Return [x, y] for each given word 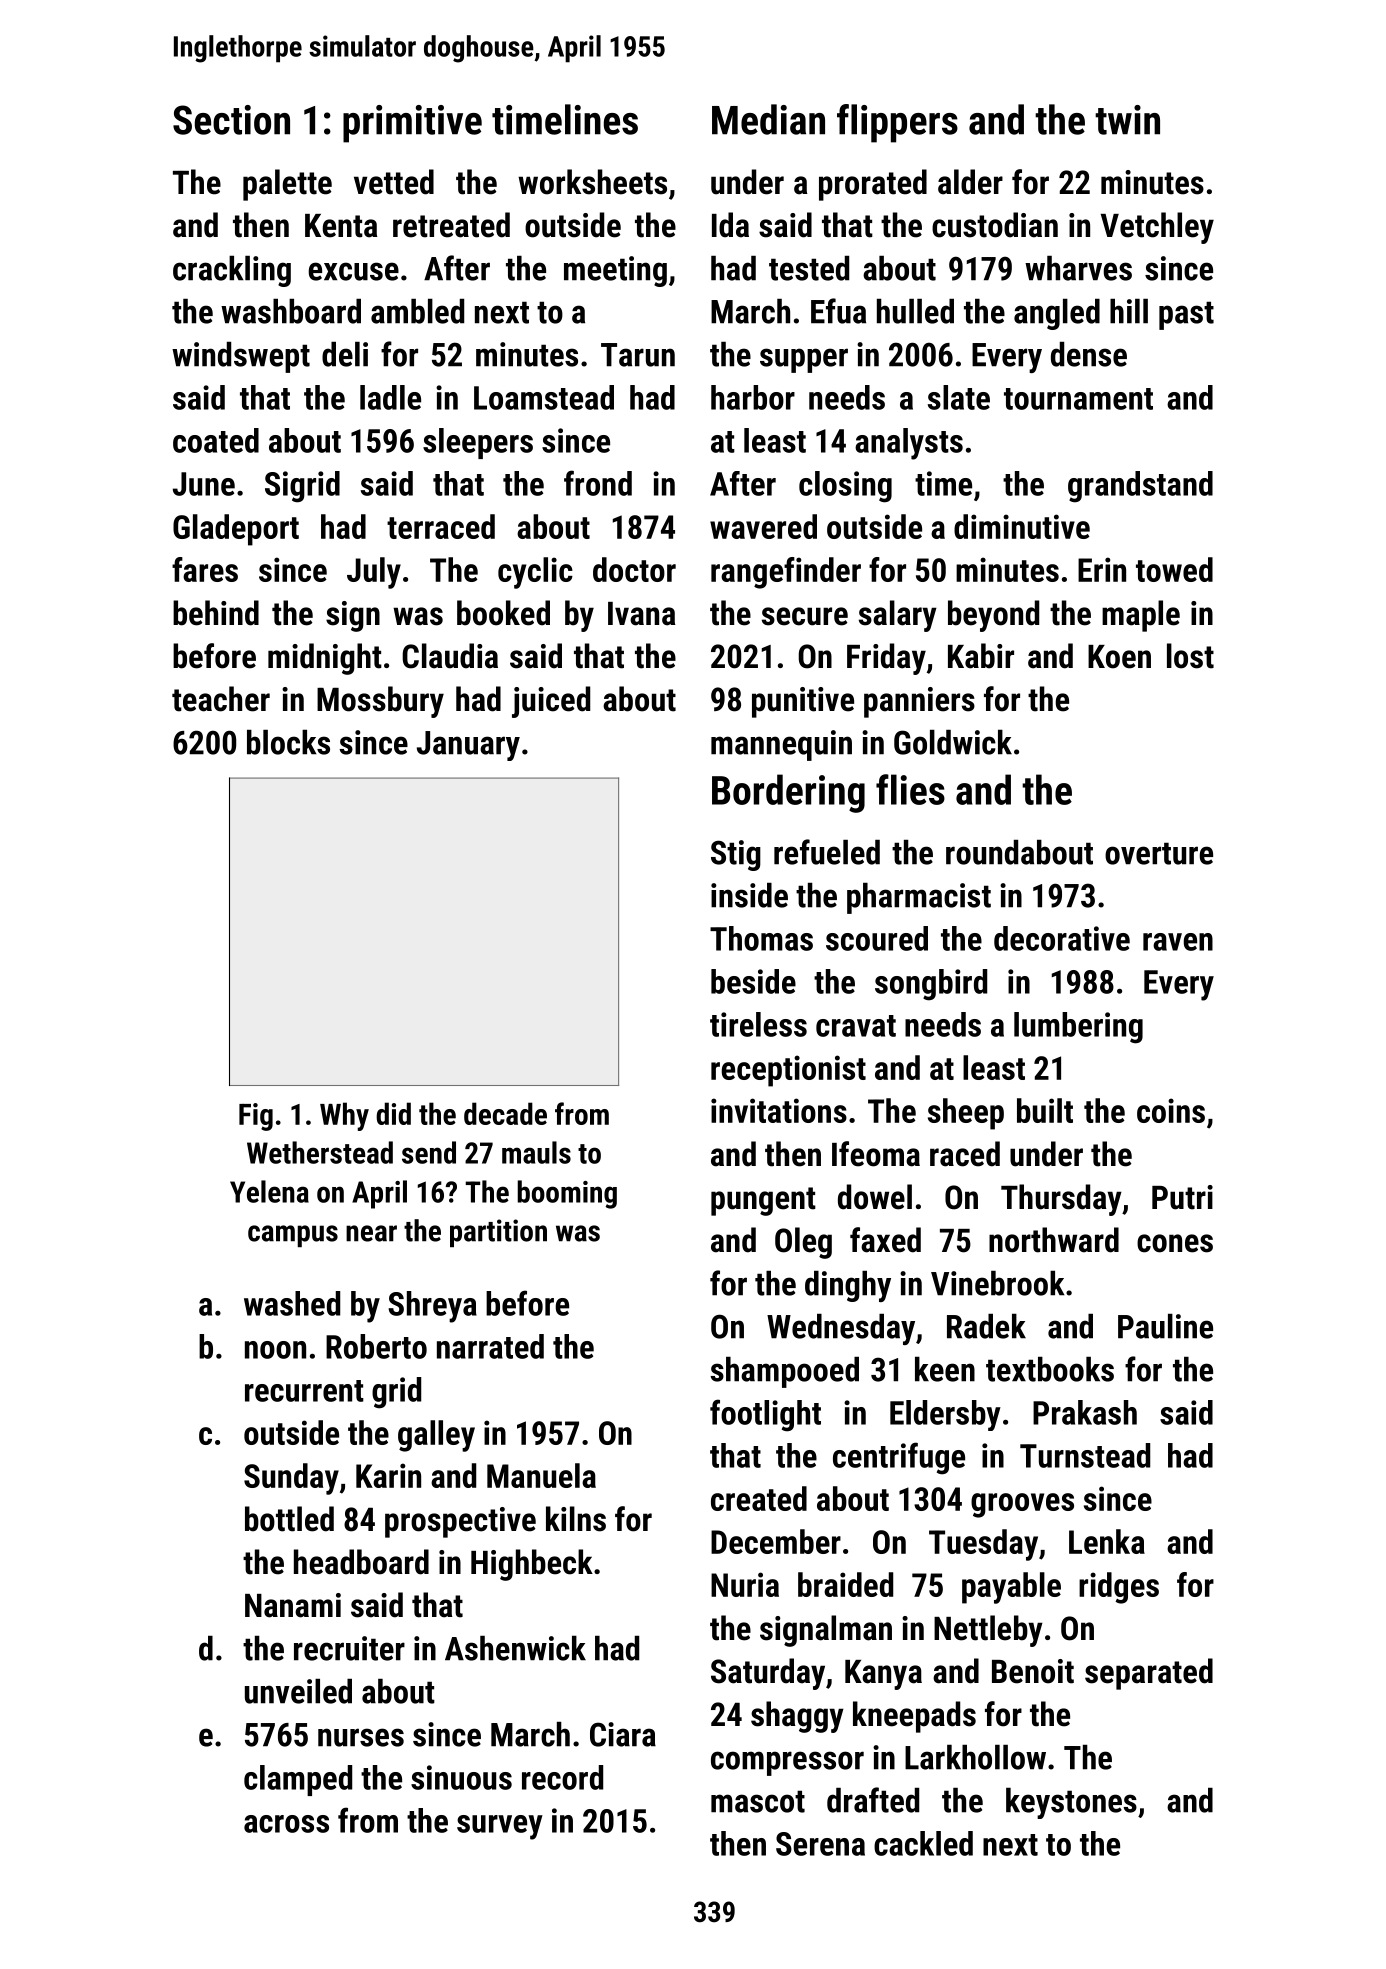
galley [436, 1436]
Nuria [745, 1584]
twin [1127, 120]
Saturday [768, 1674]
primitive [412, 124]
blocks [288, 742]
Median [768, 119]
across [286, 1824]
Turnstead [1085, 1455]
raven [1178, 942]
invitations [779, 1110]
